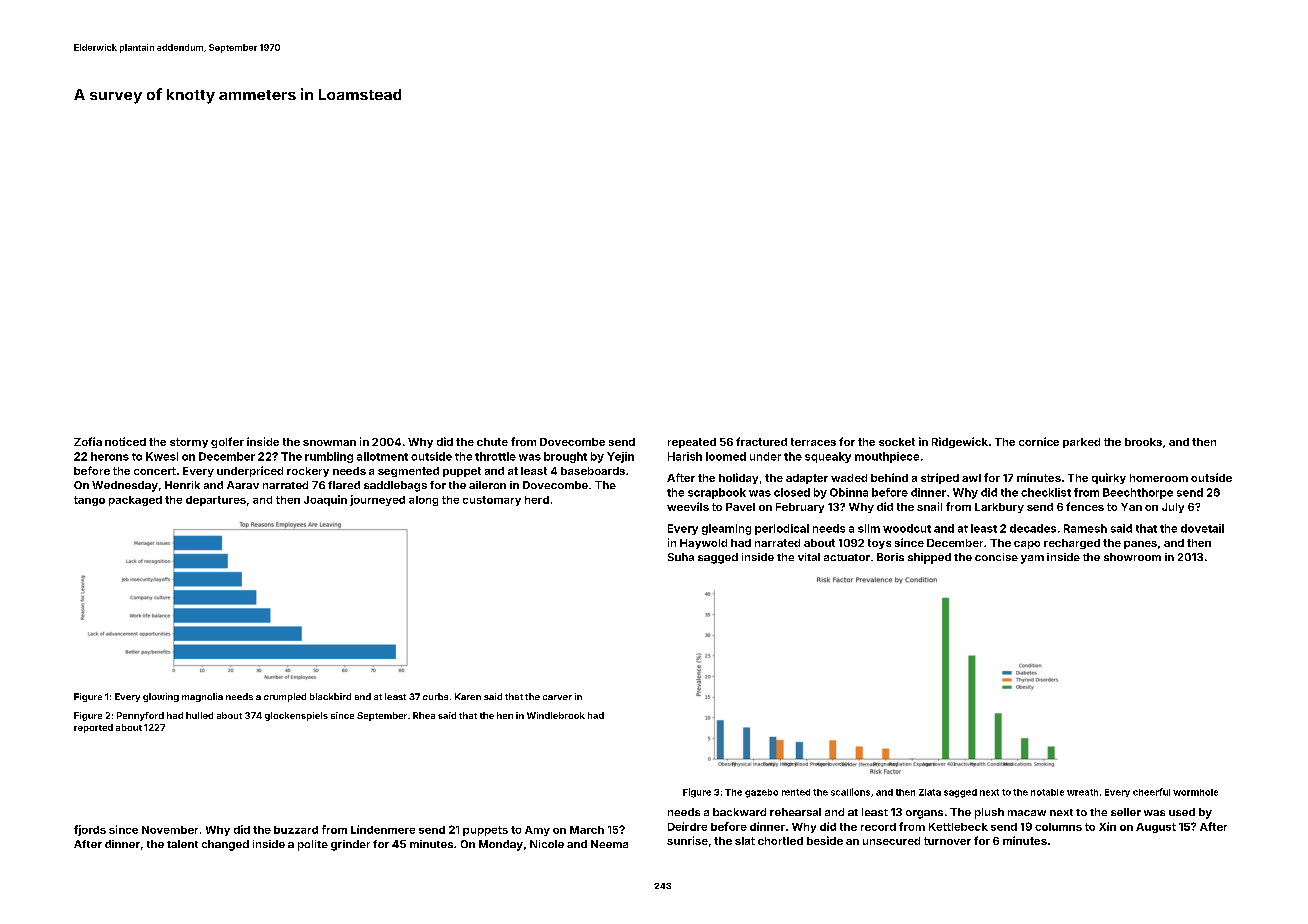  What do you see at coordinates (1202, 528) in the screenshot?
I see `dovetail` at bounding box center [1202, 528].
